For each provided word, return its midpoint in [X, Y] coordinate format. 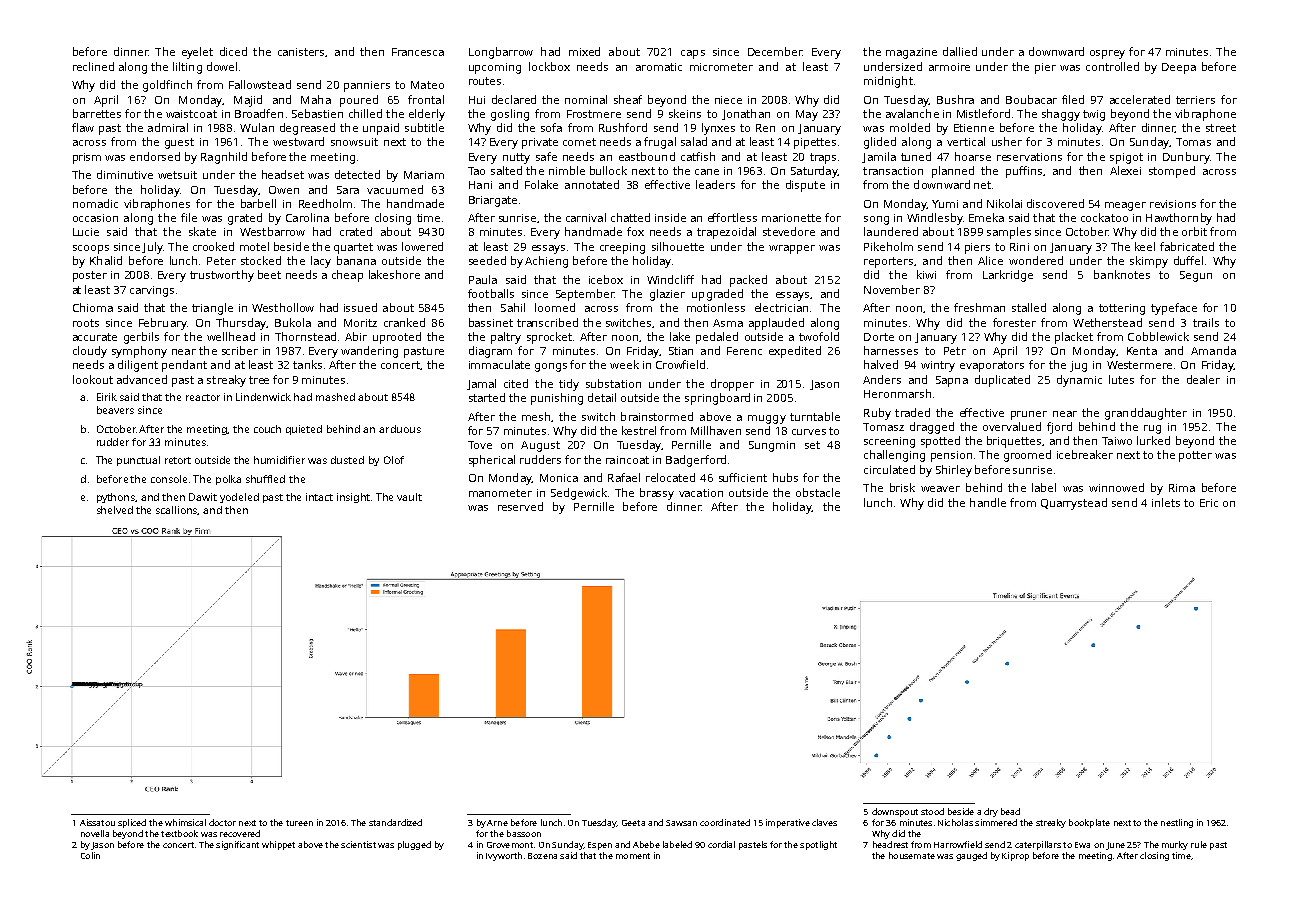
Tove [480, 445]
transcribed [547, 322]
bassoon [524, 833]
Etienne [974, 128]
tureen [299, 823]
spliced [132, 823]
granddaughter [1146, 414]
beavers [115, 410]
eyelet [197, 53]
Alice [990, 260]
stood [932, 811]
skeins [685, 113]
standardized [395, 822]
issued [360, 307]
